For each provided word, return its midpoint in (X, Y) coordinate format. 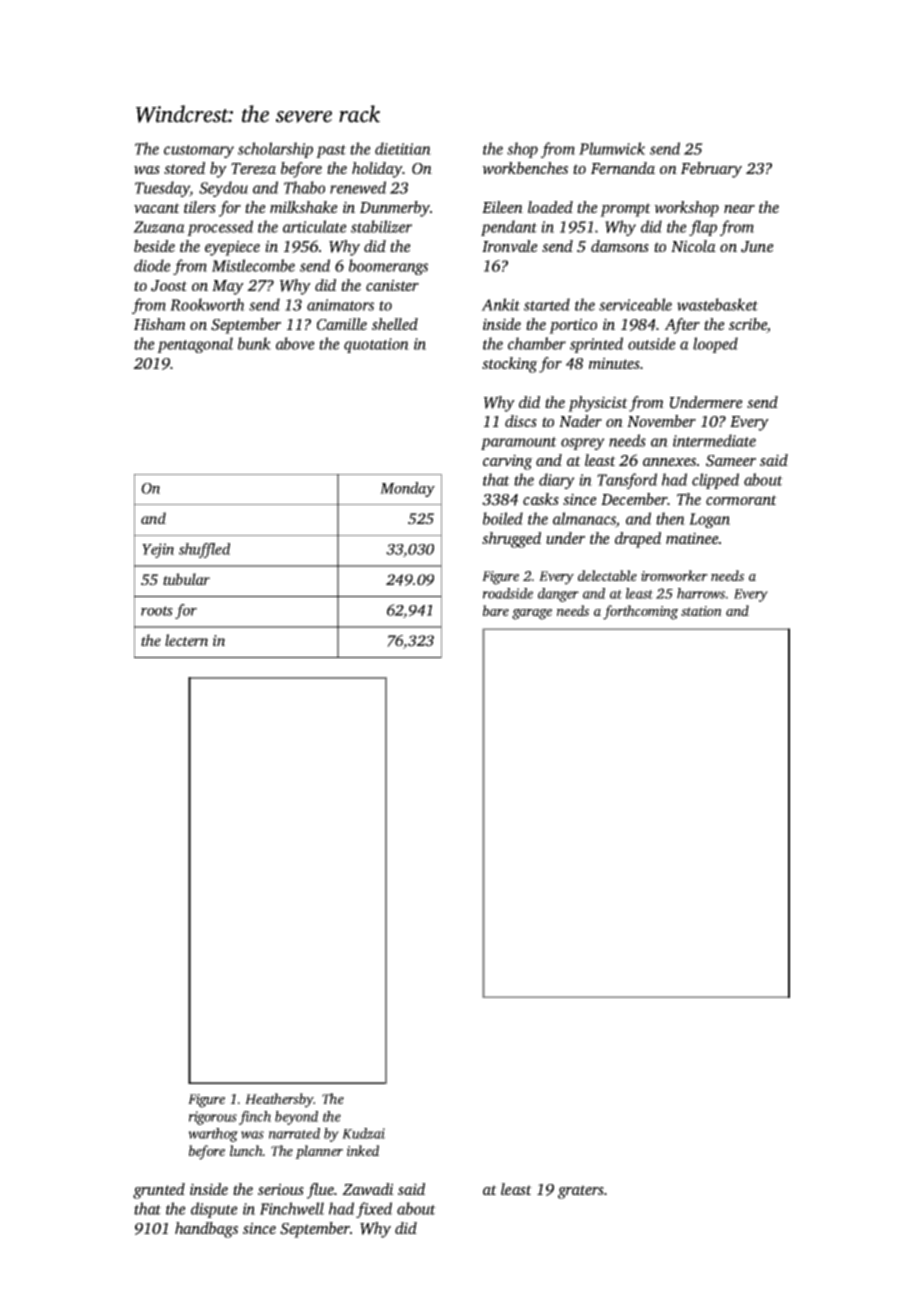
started (547, 304)
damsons (620, 246)
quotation (376, 345)
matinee (692, 538)
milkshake (304, 207)
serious (281, 1189)
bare (496, 610)
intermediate (714, 440)
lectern (186, 640)
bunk (254, 343)
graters (581, 1192)
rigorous (213, 1118)
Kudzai (363, 1133)
